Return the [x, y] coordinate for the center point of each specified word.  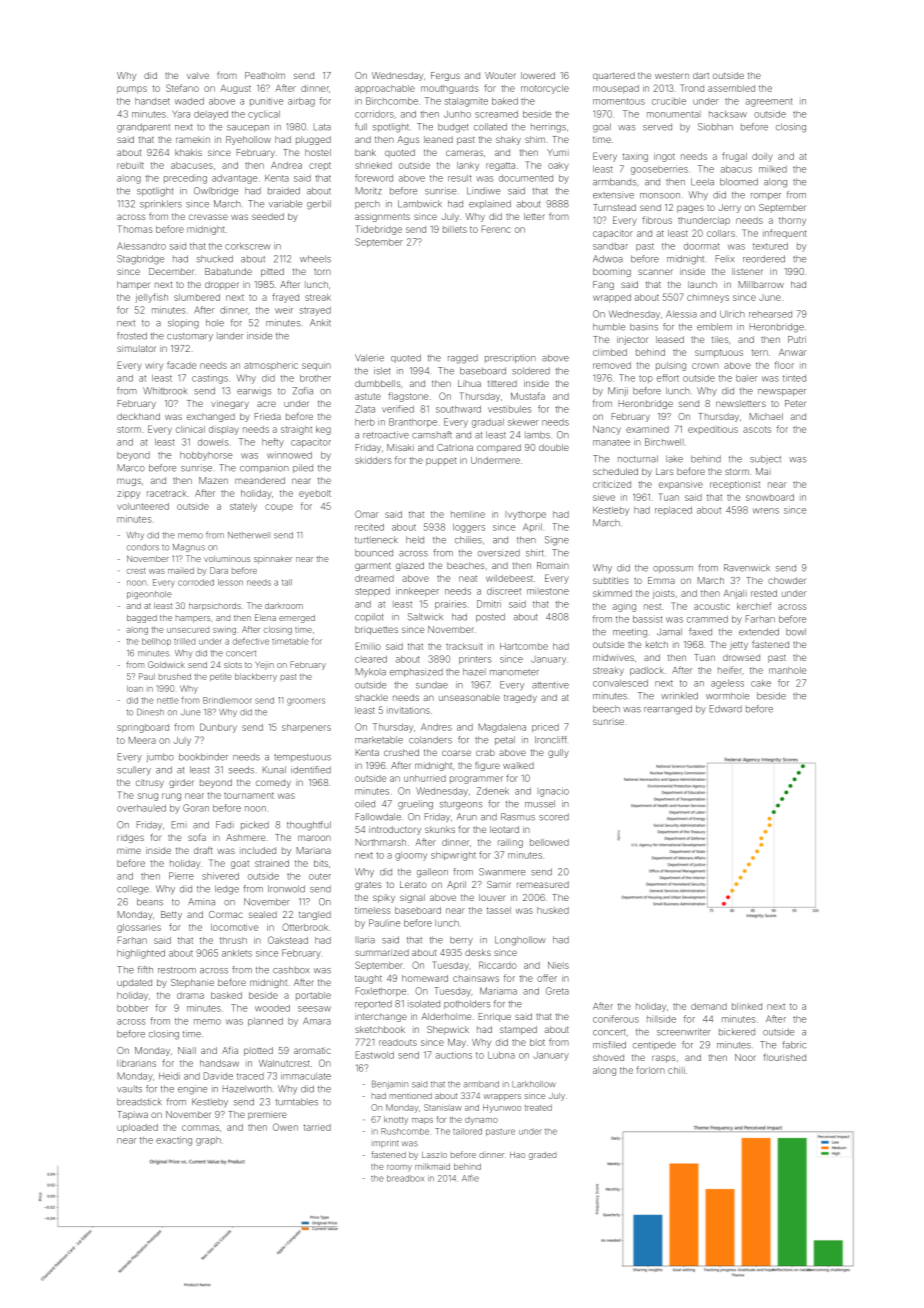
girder [181, 783]
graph [208, 1141]
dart [701, 75]
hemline [468, 514]
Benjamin [390, 1084]
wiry [154, 367]
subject [765, 459]
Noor [745, 1057]
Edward [726, 709]
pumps [132, 90]
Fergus [445, 76]
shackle [371, 697]
